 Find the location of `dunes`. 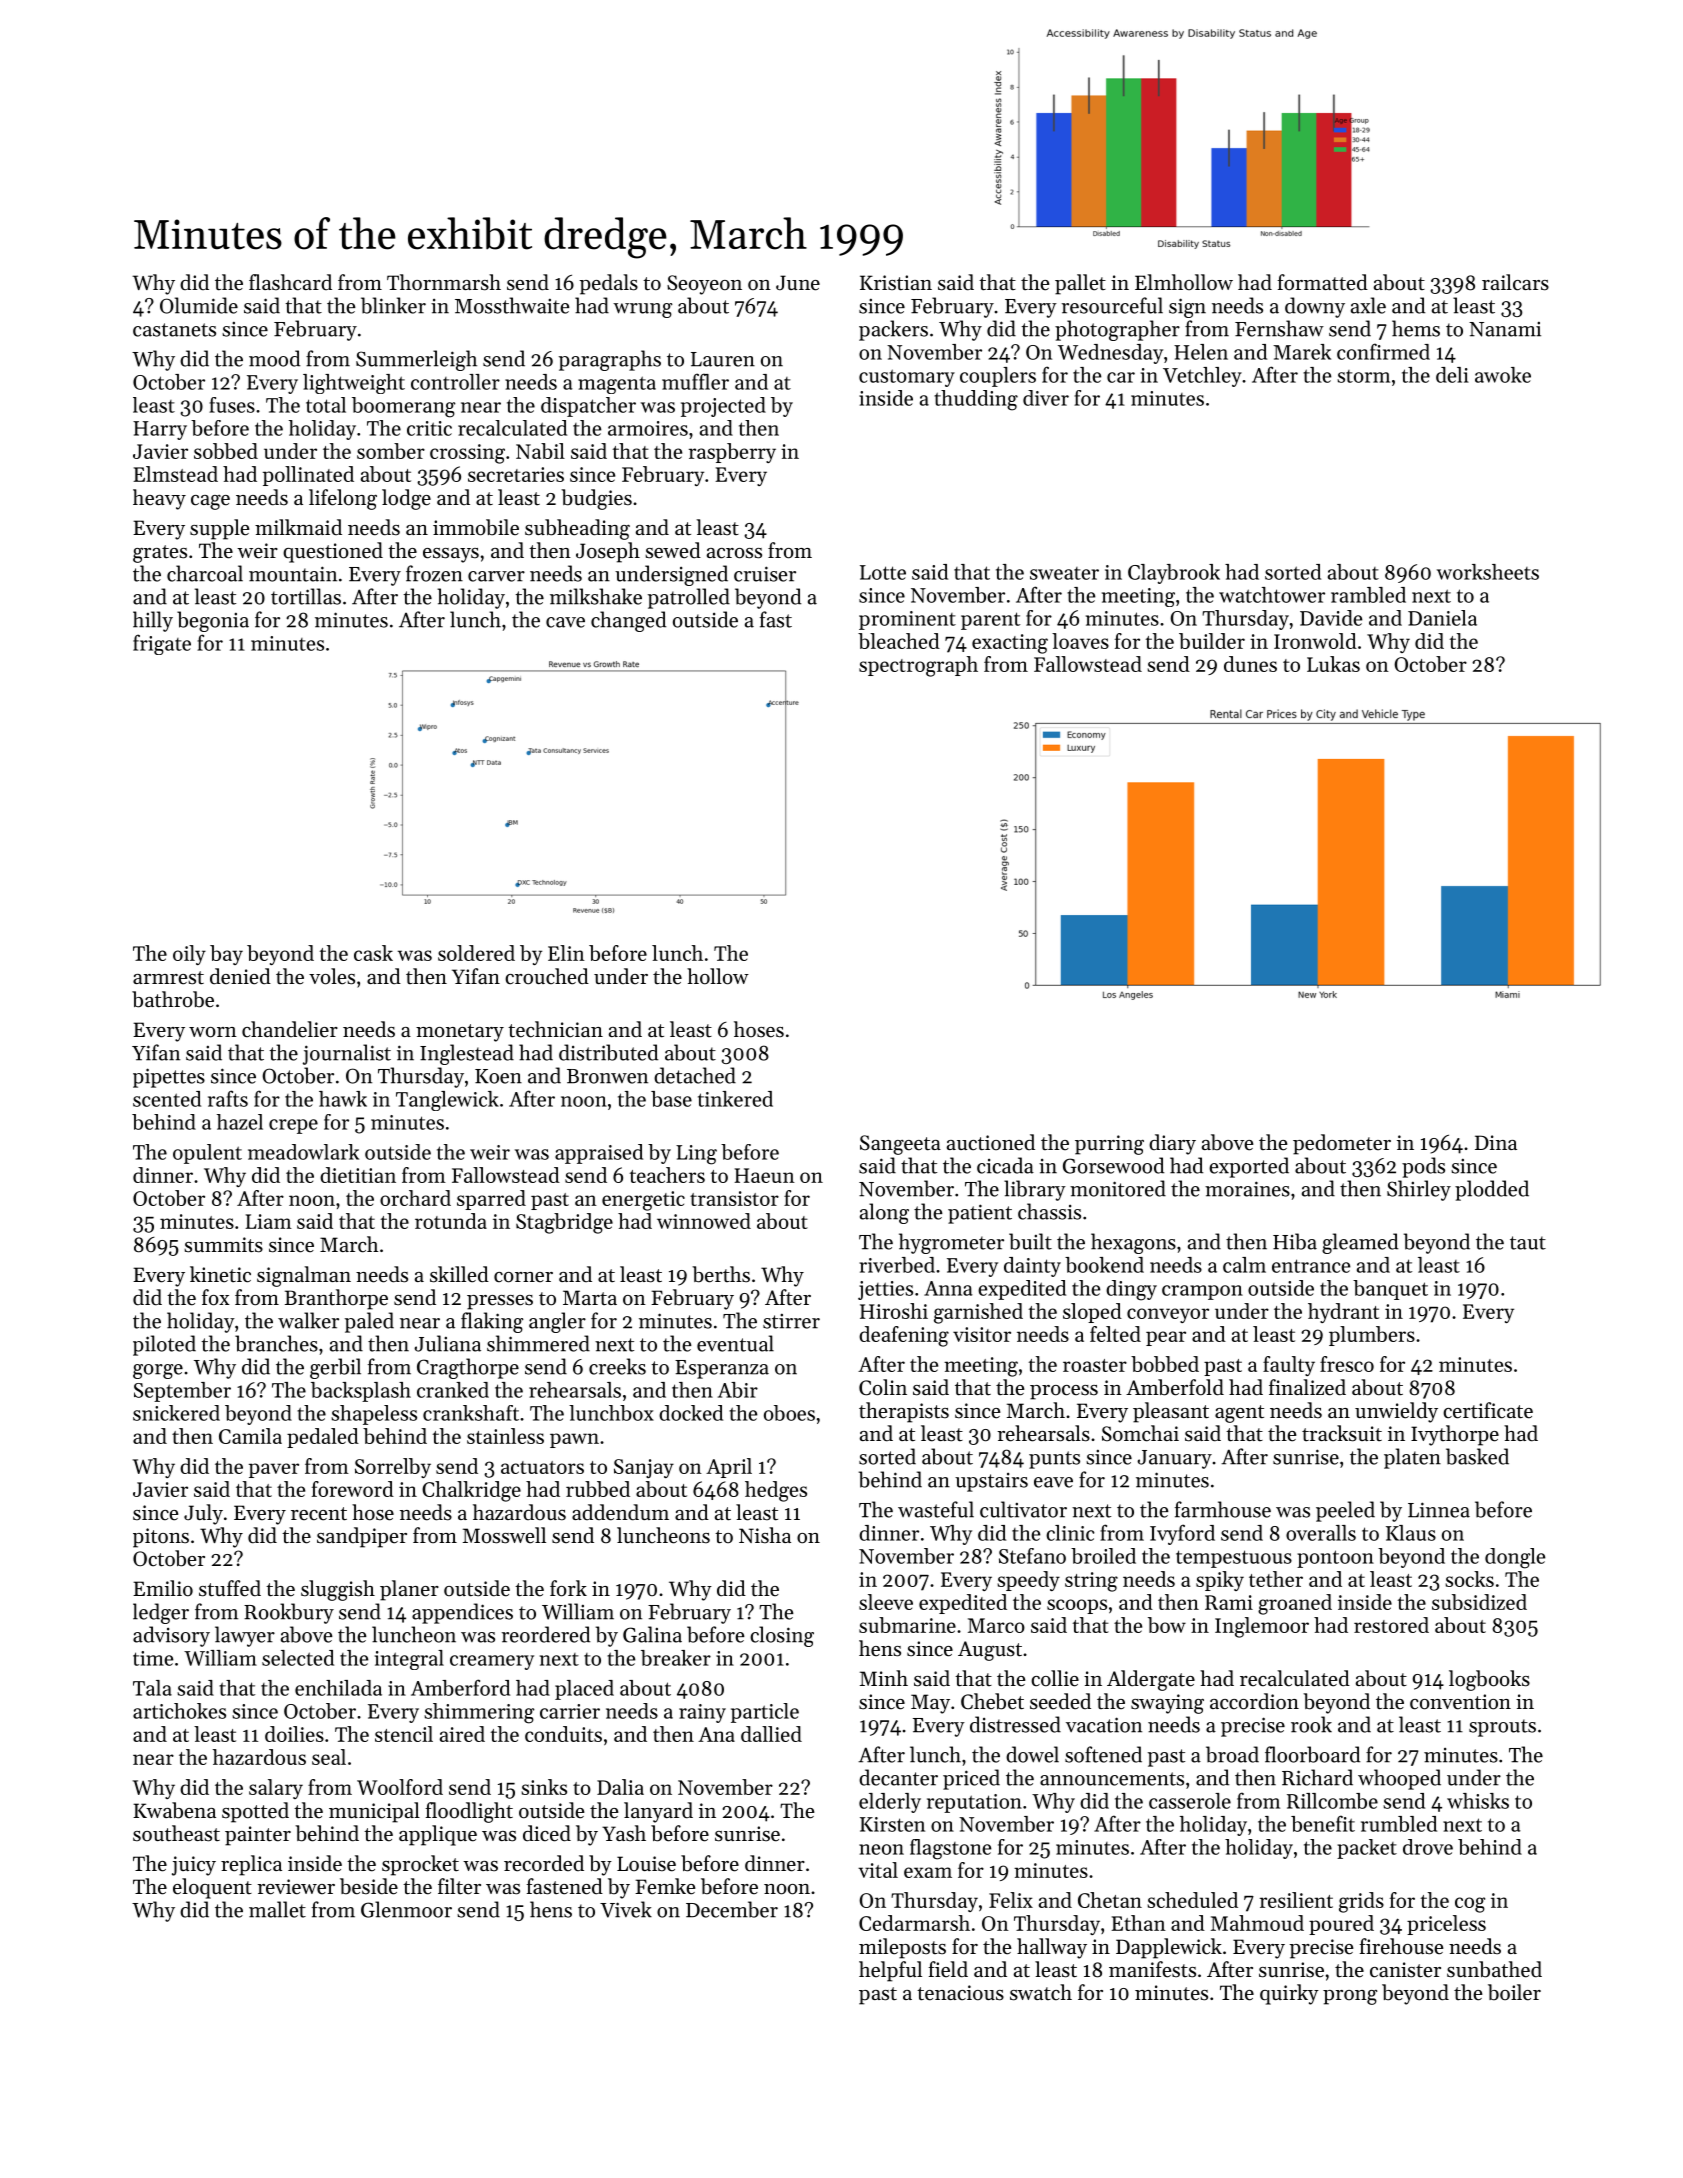

dunes is located at coordinates (1250, 664).
